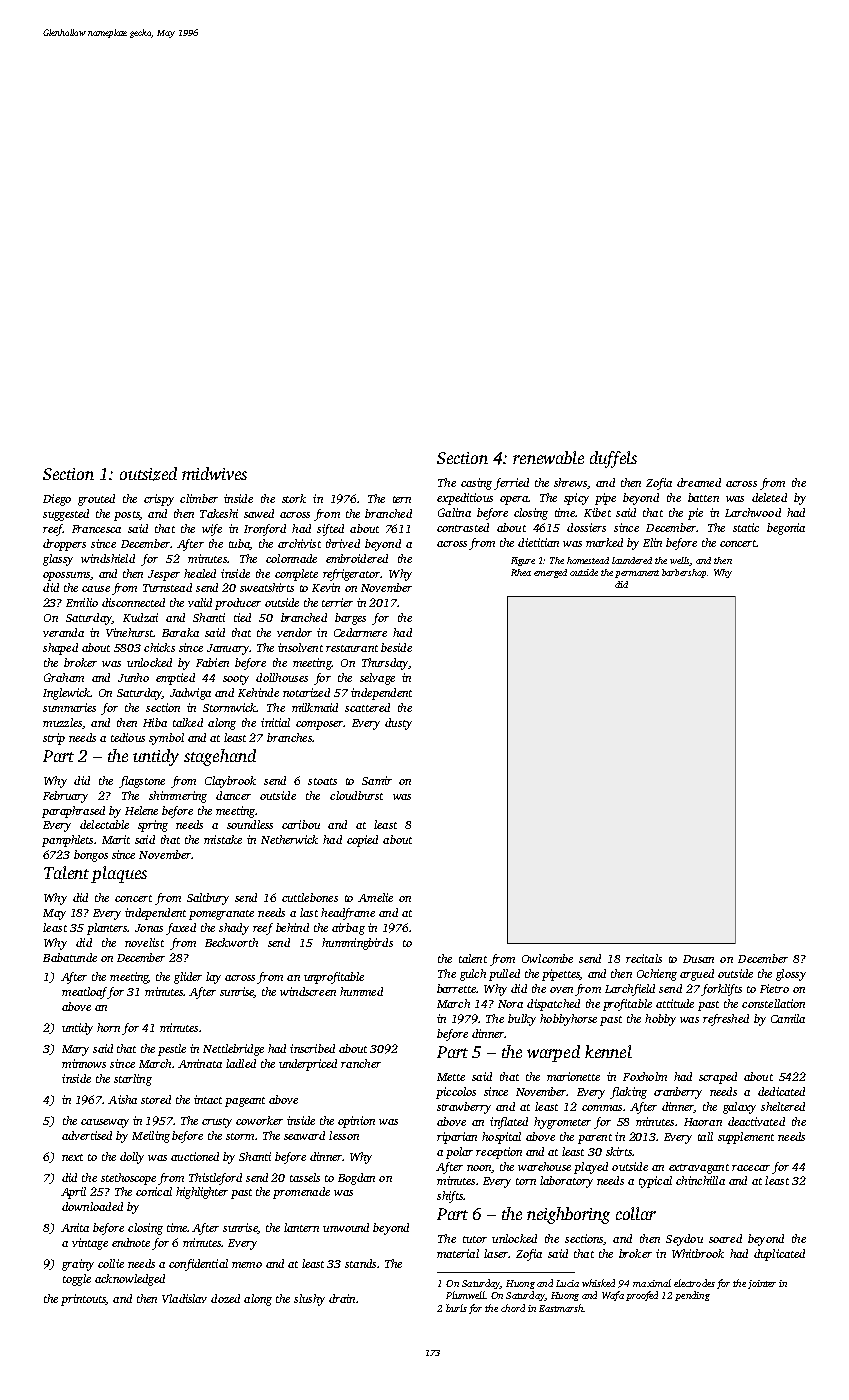 The width and height of the screenshot is (849, 1400). Describe the element at coordinates (608, 1051) in the screenshot. I see `kennel` at that location.
